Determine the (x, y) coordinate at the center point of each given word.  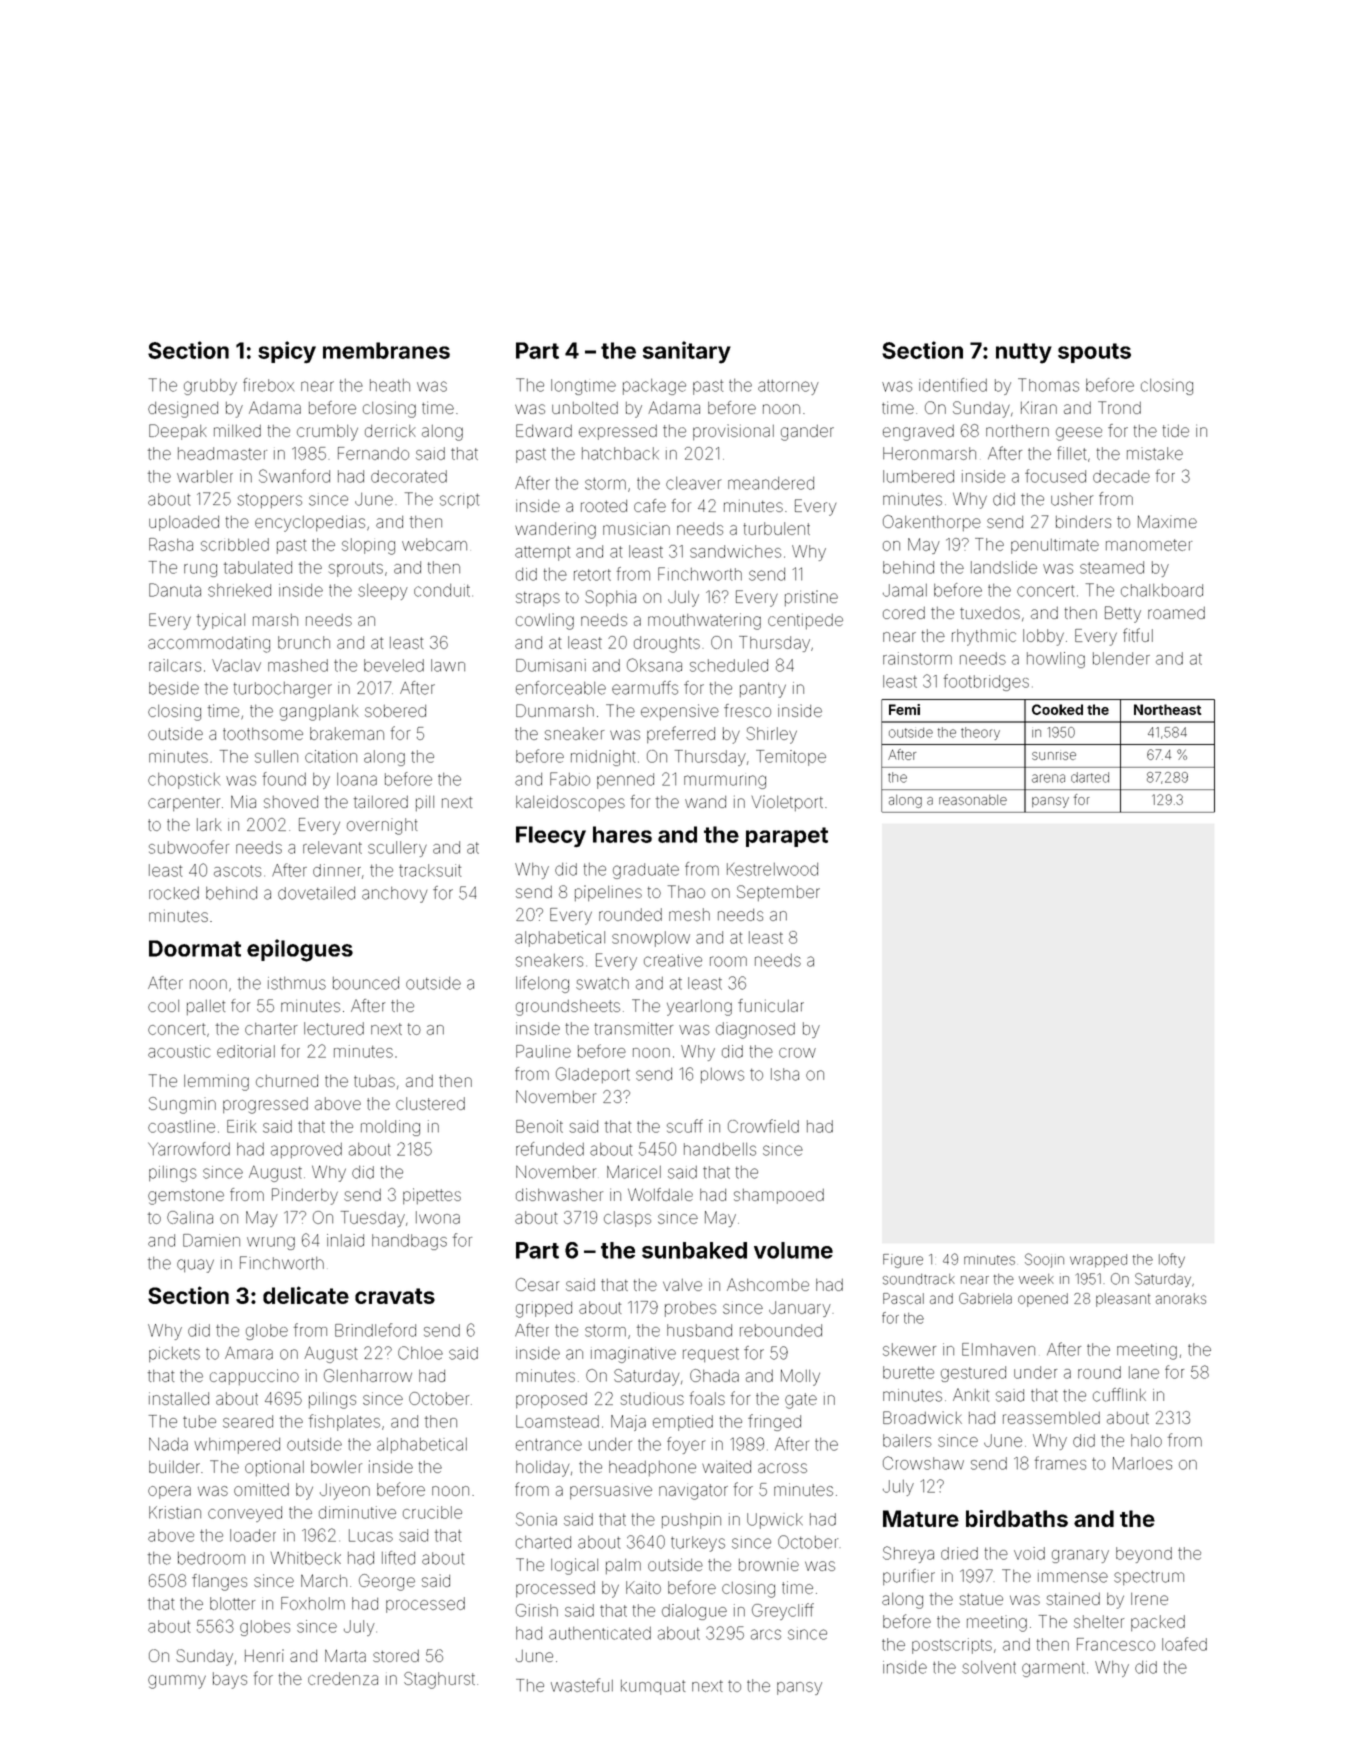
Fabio (570, 779)
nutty (1024, 353)
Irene (1149, 1599)
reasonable (973, 800)
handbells (720, 1149)
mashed (298, 665)
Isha (785, 1074)
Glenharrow (368, 1375)
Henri (264, 1655)
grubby (210, 387)
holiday (542, 1468)
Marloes (1142, 1463)
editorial (246, 1051)
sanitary (687, 352)
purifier (909, 1577)
